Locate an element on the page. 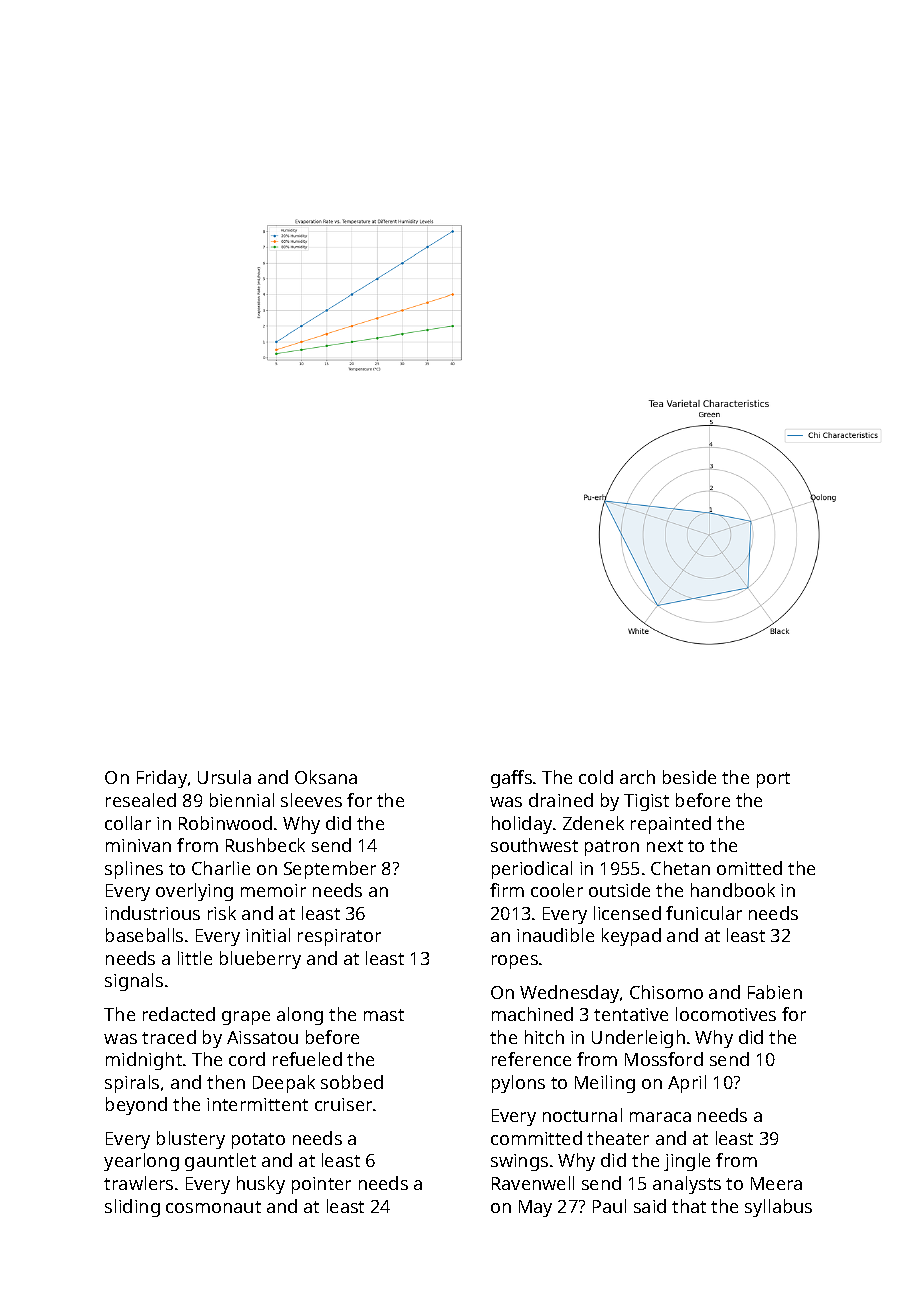 The height and width of the document is (1311, 924). keypad is located at coordinates (631, 937).
